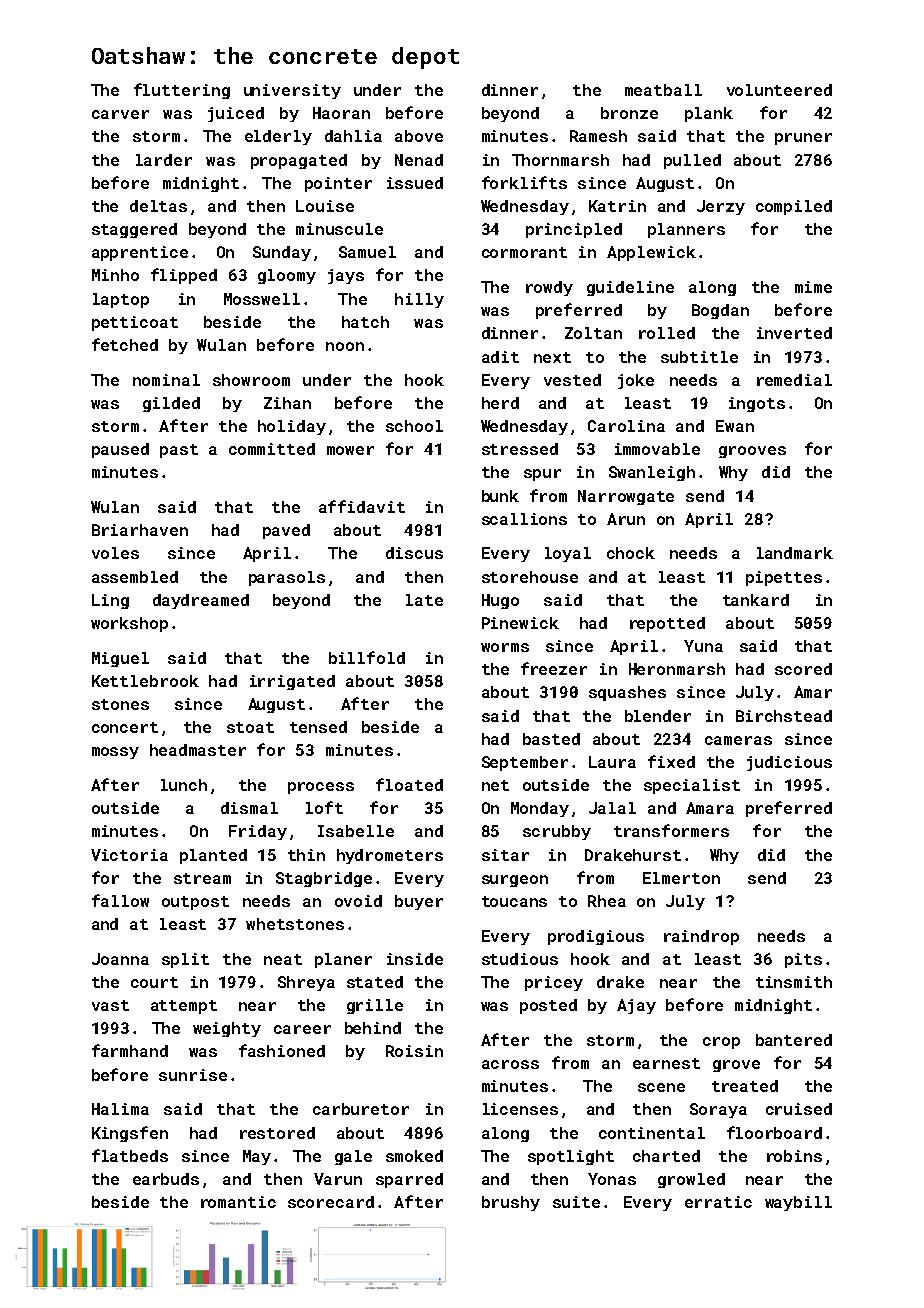  What do you see at coordinates (636, 381) in the screenshot?
I see `joke` at bounding box center [636, 381].
